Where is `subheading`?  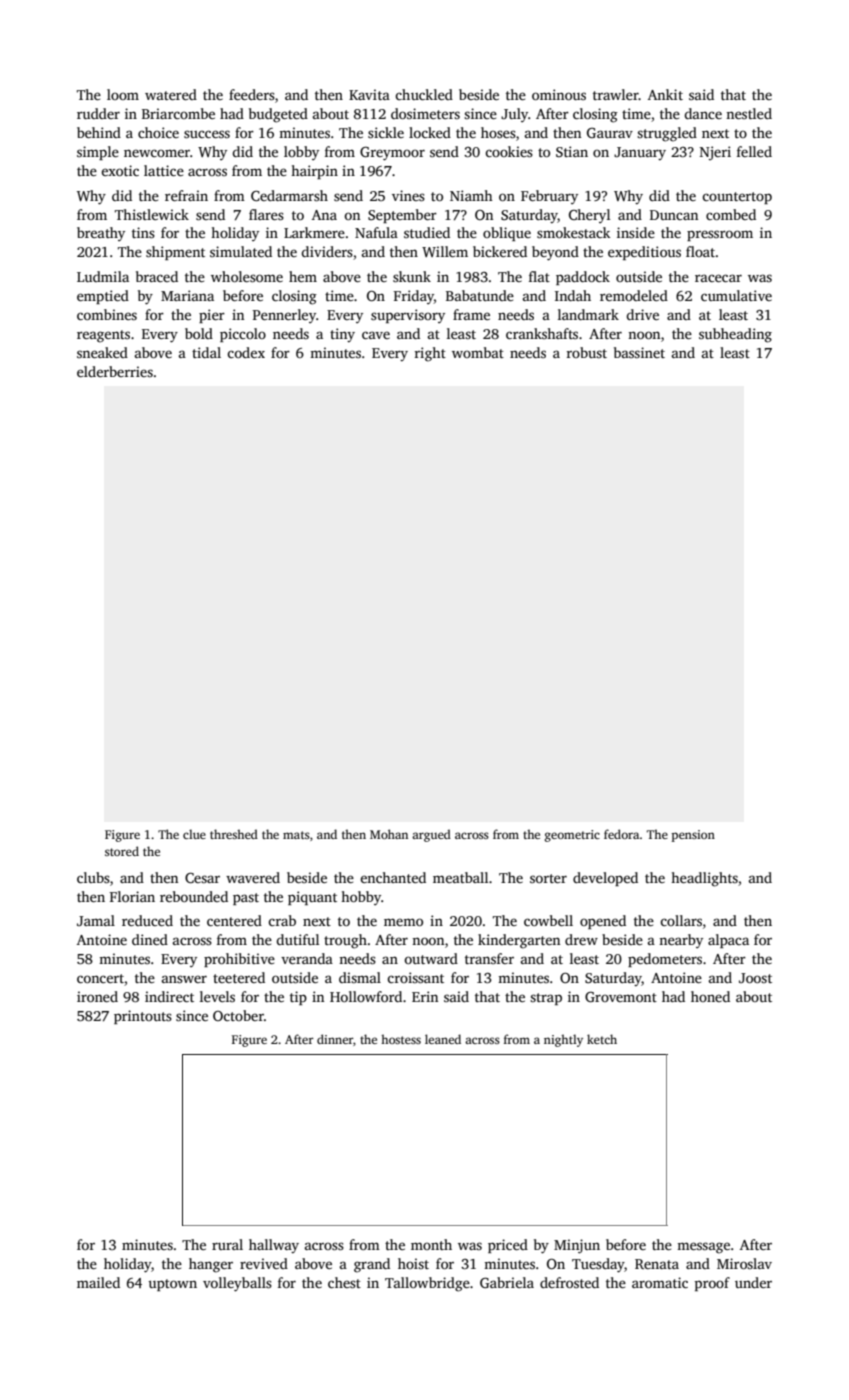 subheading is located at coordinates (735, 335).
